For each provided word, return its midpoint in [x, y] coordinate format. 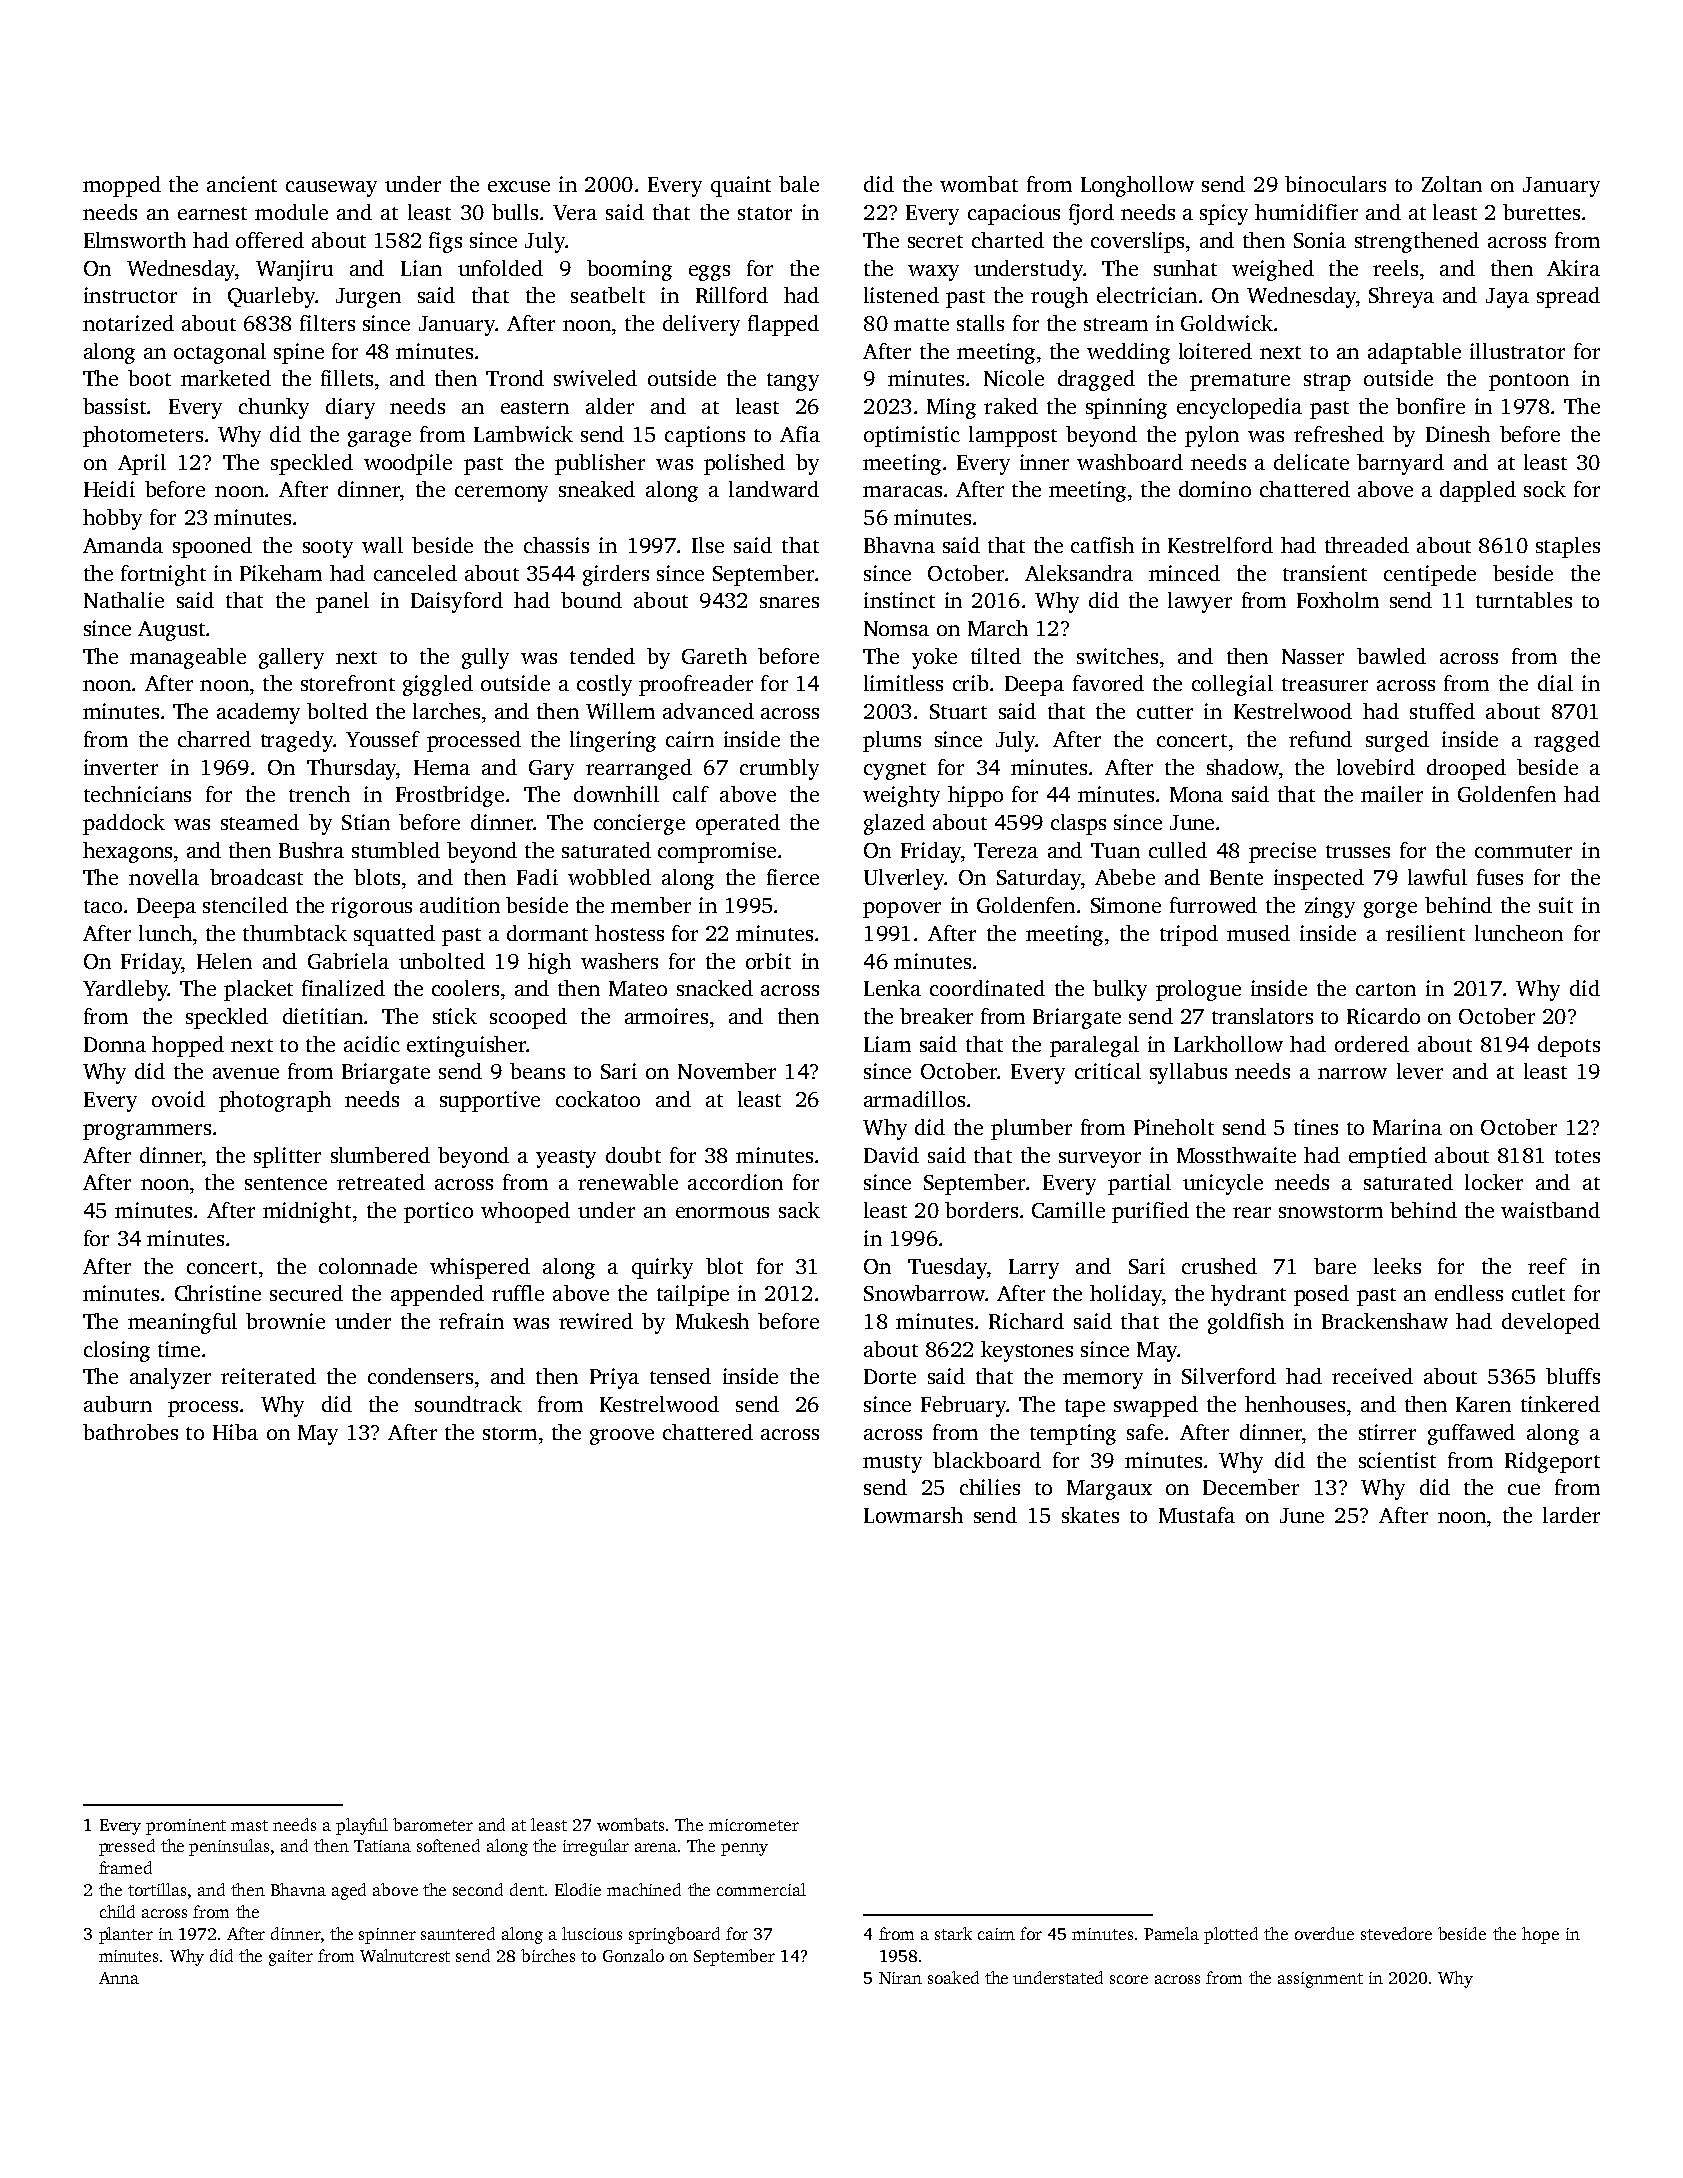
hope [1540, 1935]
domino [1215, 489]
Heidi [109, 489]
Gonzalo [633, 1955]
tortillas [157, 1889]
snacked [715, 988]
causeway [331, 189]
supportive [490, 1101]
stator [765, 213]
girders [616, 575]
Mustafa [1197, 1515]
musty [892, 1464]
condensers [420, 1376]
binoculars [1335, 184]
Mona [1196, 794]
